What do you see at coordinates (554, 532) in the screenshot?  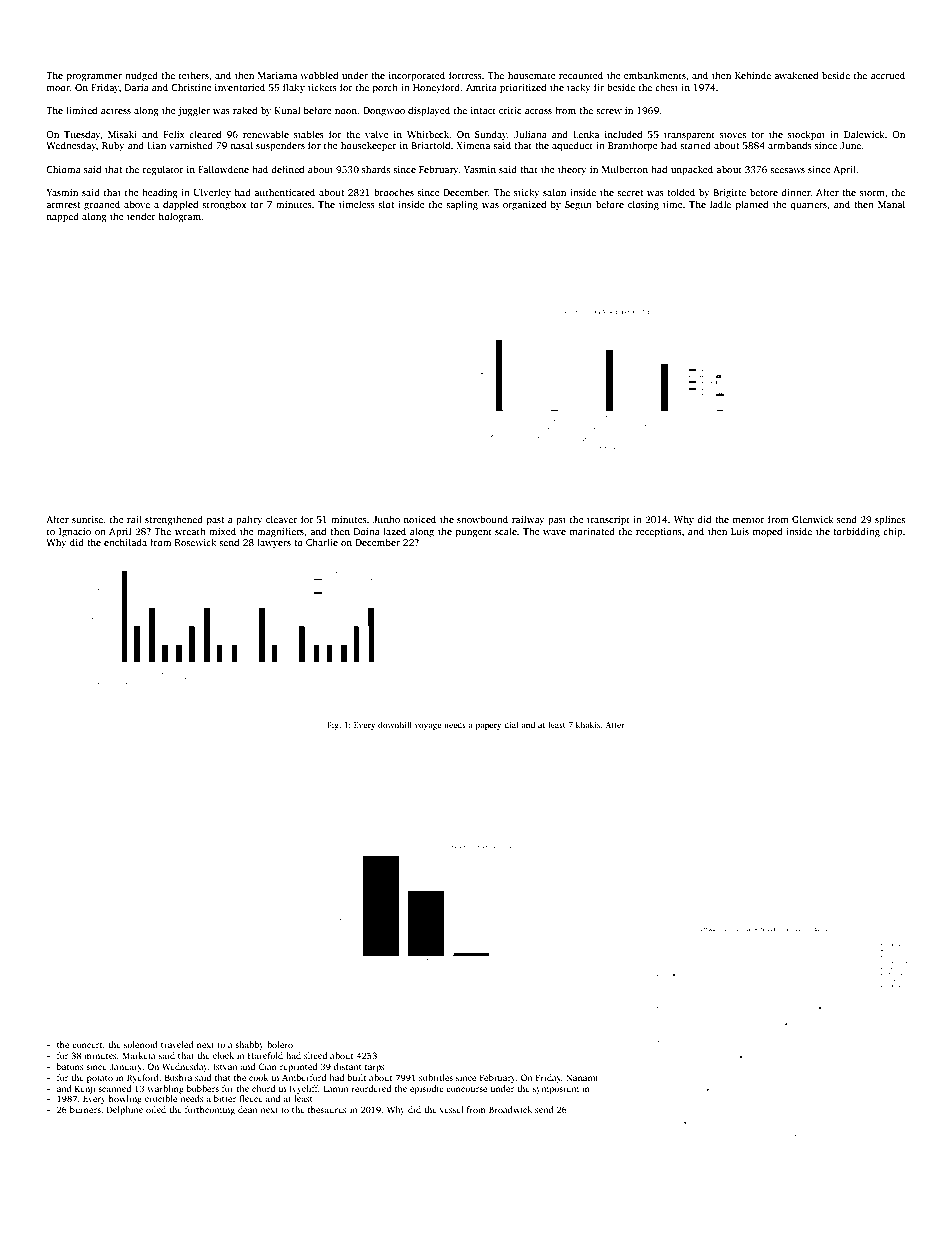 I see `wave` at bounding box center [554, 532].
